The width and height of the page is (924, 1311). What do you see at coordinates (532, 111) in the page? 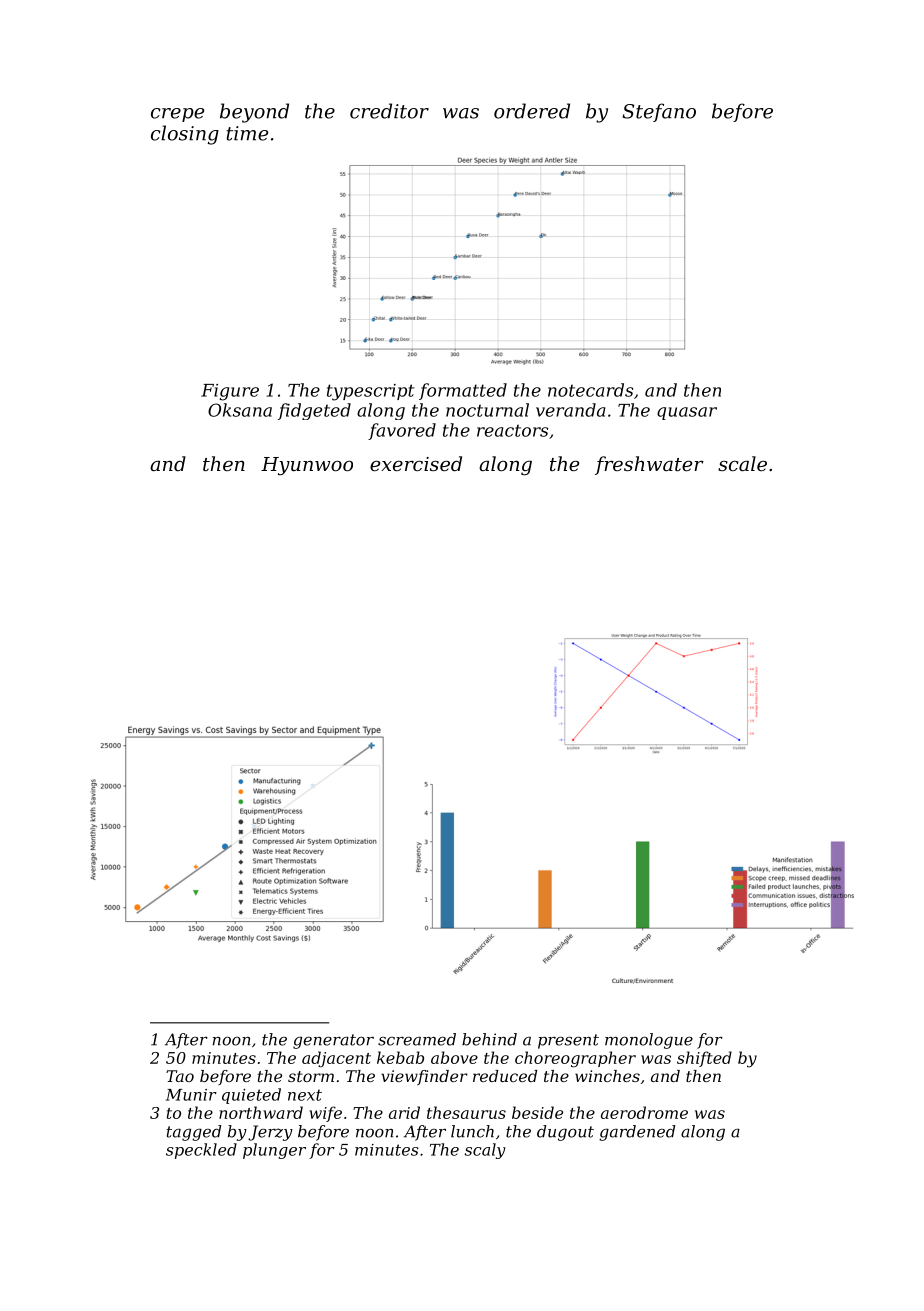
I see `ordered` at bounding box center [532, 111].
